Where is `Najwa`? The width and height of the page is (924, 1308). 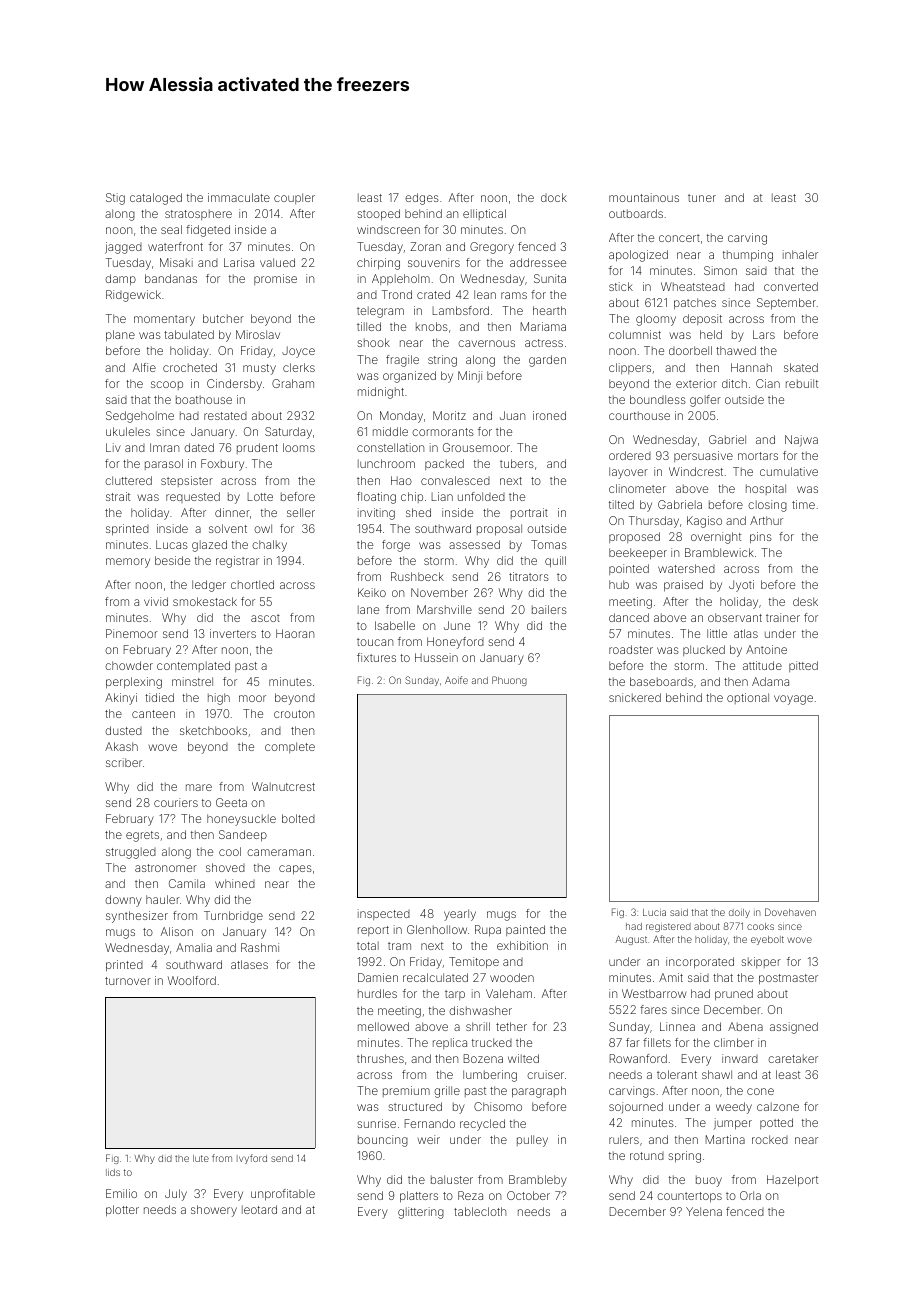
Najwa is located at coordinates (801, 441).
